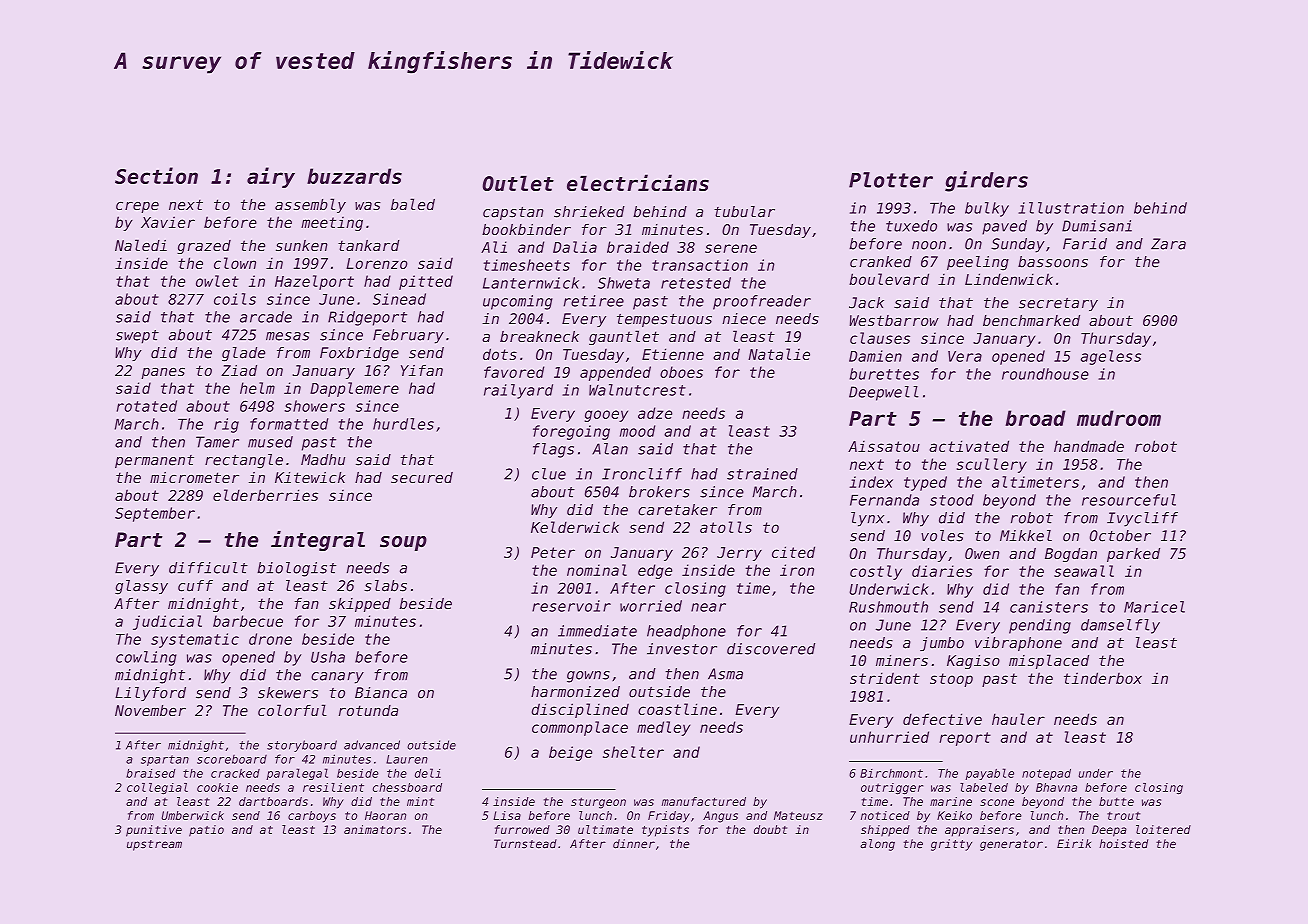 This image has width=1308, height=924. What do you see at coordinates (624, 337) in the image?
I see `gauntlet` at bounding box center [624, 337].
